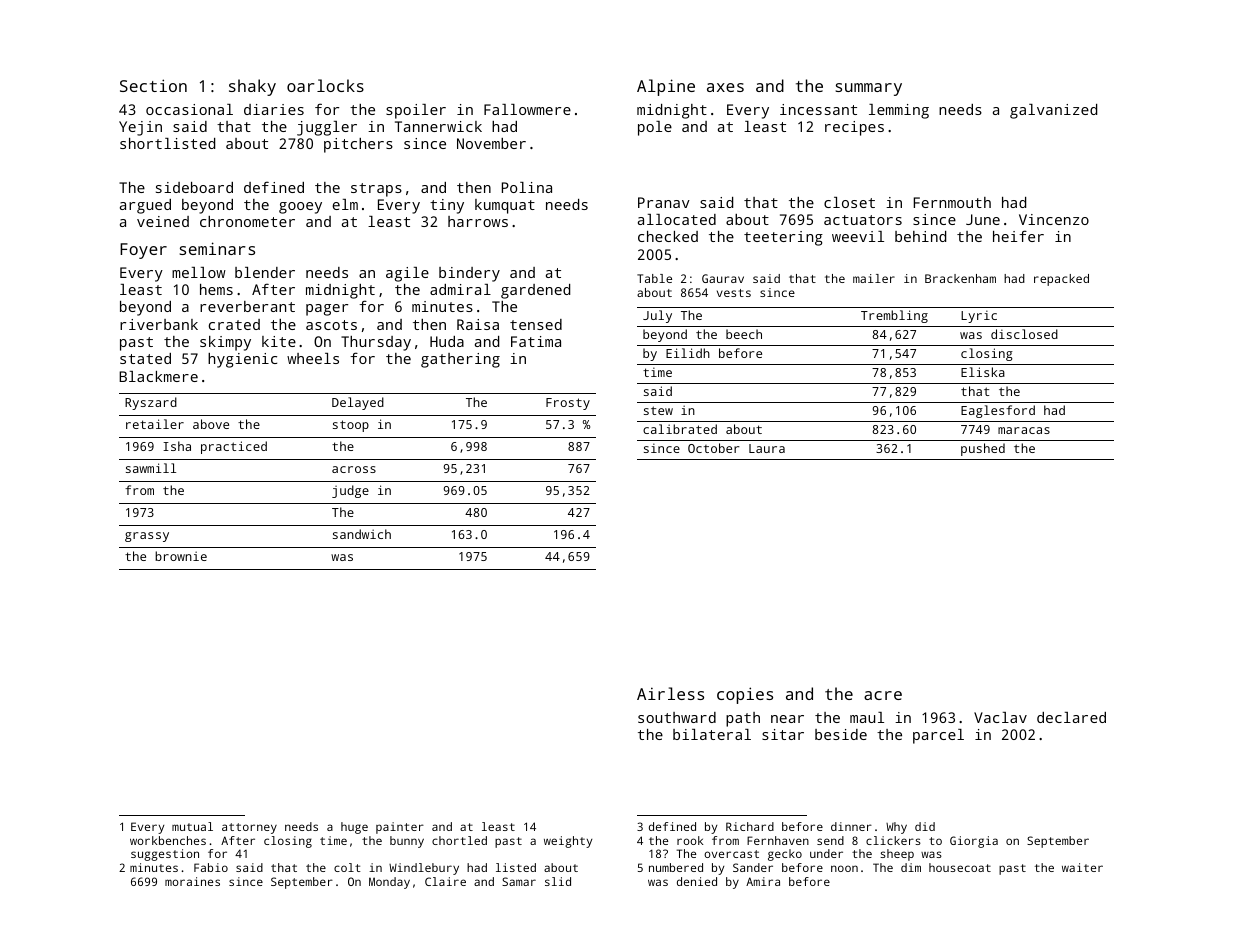 The image size is (1233, 952). What do you see at coordinates (192, 881) in the image?
I see `moraines` at bounding box center [192, 881].
